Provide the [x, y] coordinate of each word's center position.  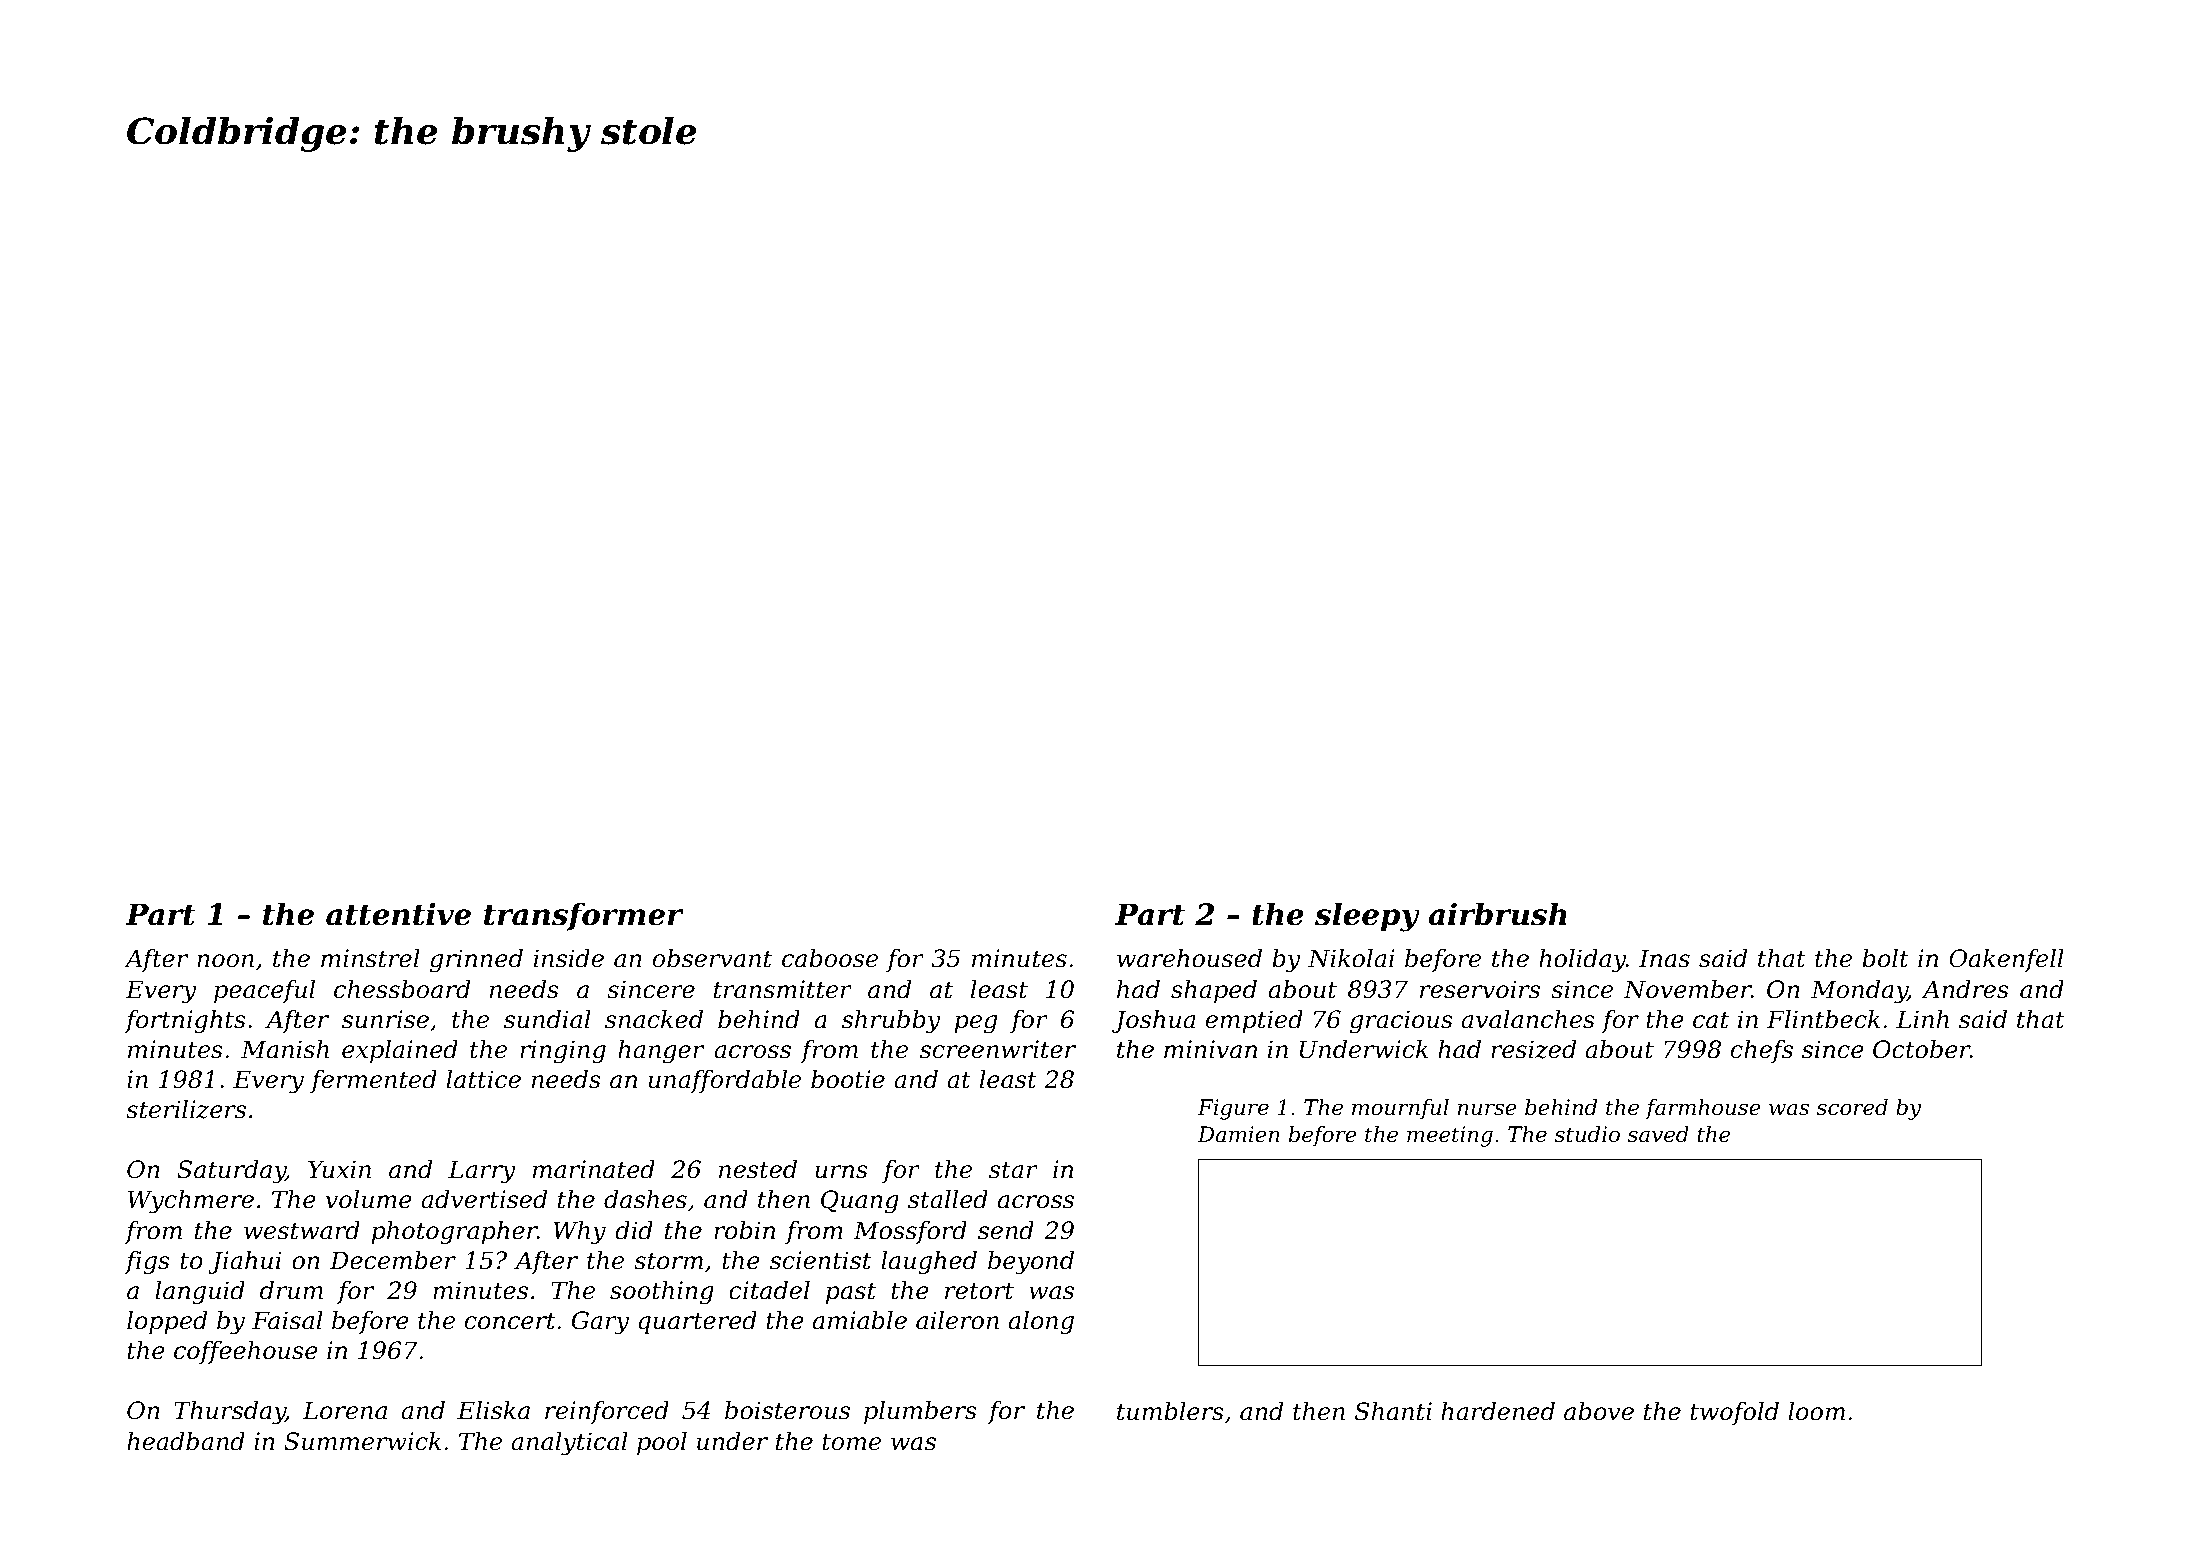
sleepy [1367, 917]
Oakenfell [2006, 960]
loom [1816, 1411]
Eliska [493, 1410]
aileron [957, 1320]
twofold [1734, 1413]
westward [302, 1230]
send [1006, 1230]
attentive [398, 914]
